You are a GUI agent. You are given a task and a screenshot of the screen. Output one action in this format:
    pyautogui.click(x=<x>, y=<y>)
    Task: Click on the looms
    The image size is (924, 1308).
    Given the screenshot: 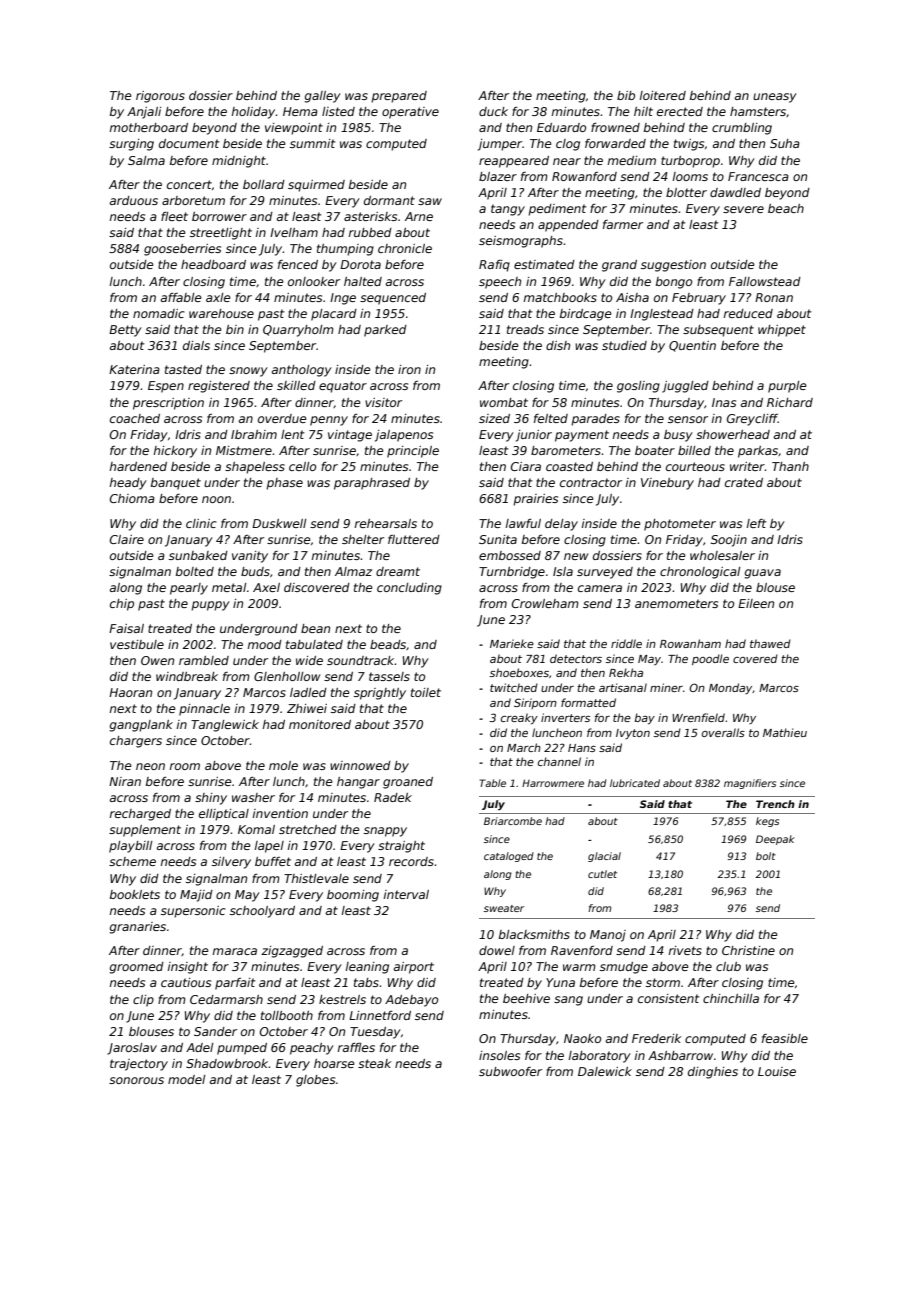 What is the action you would take?
    pyautogui.click(x=690, y=176)
